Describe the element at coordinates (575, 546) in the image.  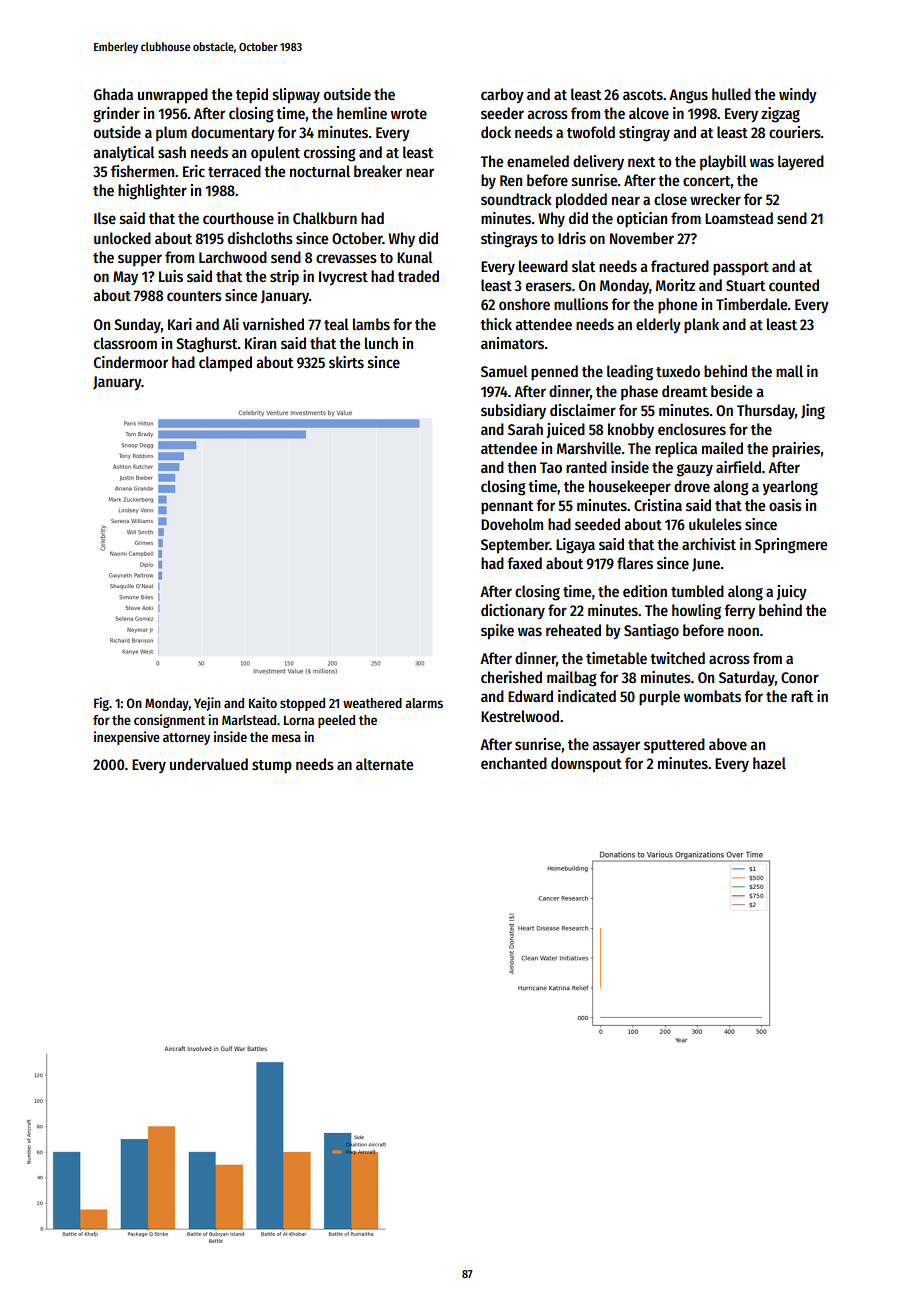
I see `Ligaya` at that location.
